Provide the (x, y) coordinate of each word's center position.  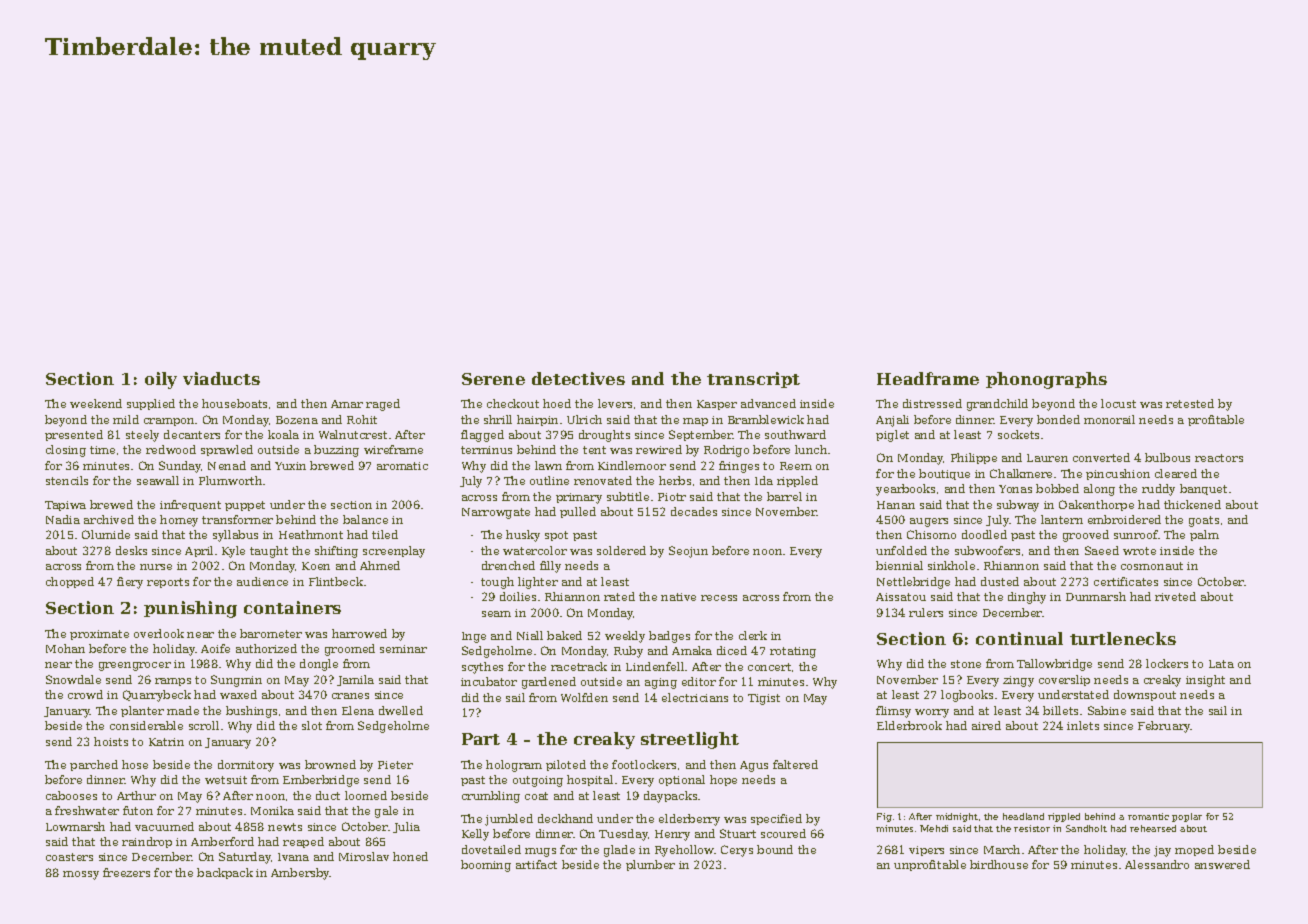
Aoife (215, 648)
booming (486, 866)
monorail (1109, 419)
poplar (1187, 817)
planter (142, 711)
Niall (530, 635)
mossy (81, 875)
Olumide (106, 534)
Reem (796, 466)
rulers (926, 612)
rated (619, 596)
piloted (566, 765)
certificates (1126, 581)
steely (142, 436)
